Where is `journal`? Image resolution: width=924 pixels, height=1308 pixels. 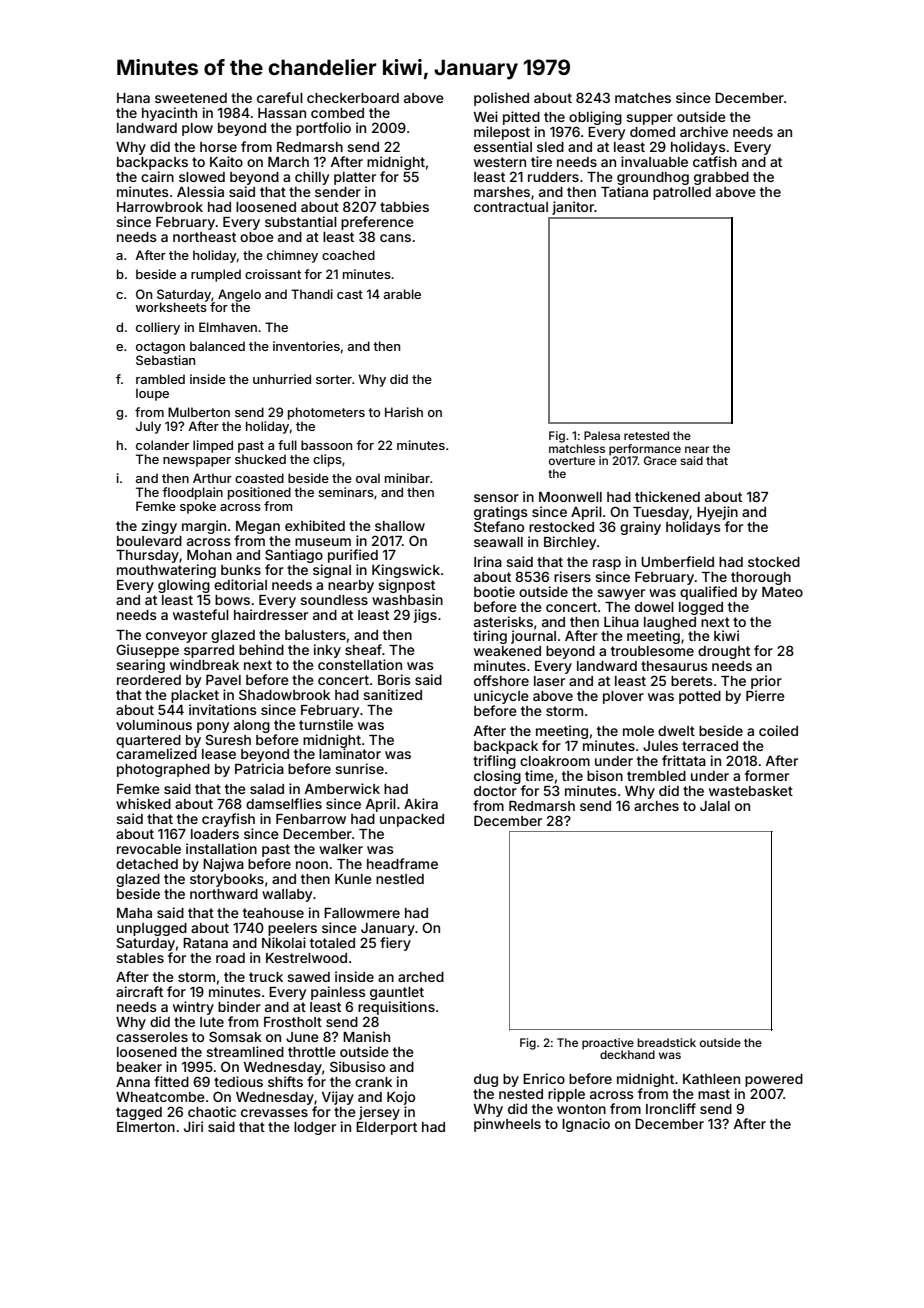
journal is located at coordinates (533, 637).
